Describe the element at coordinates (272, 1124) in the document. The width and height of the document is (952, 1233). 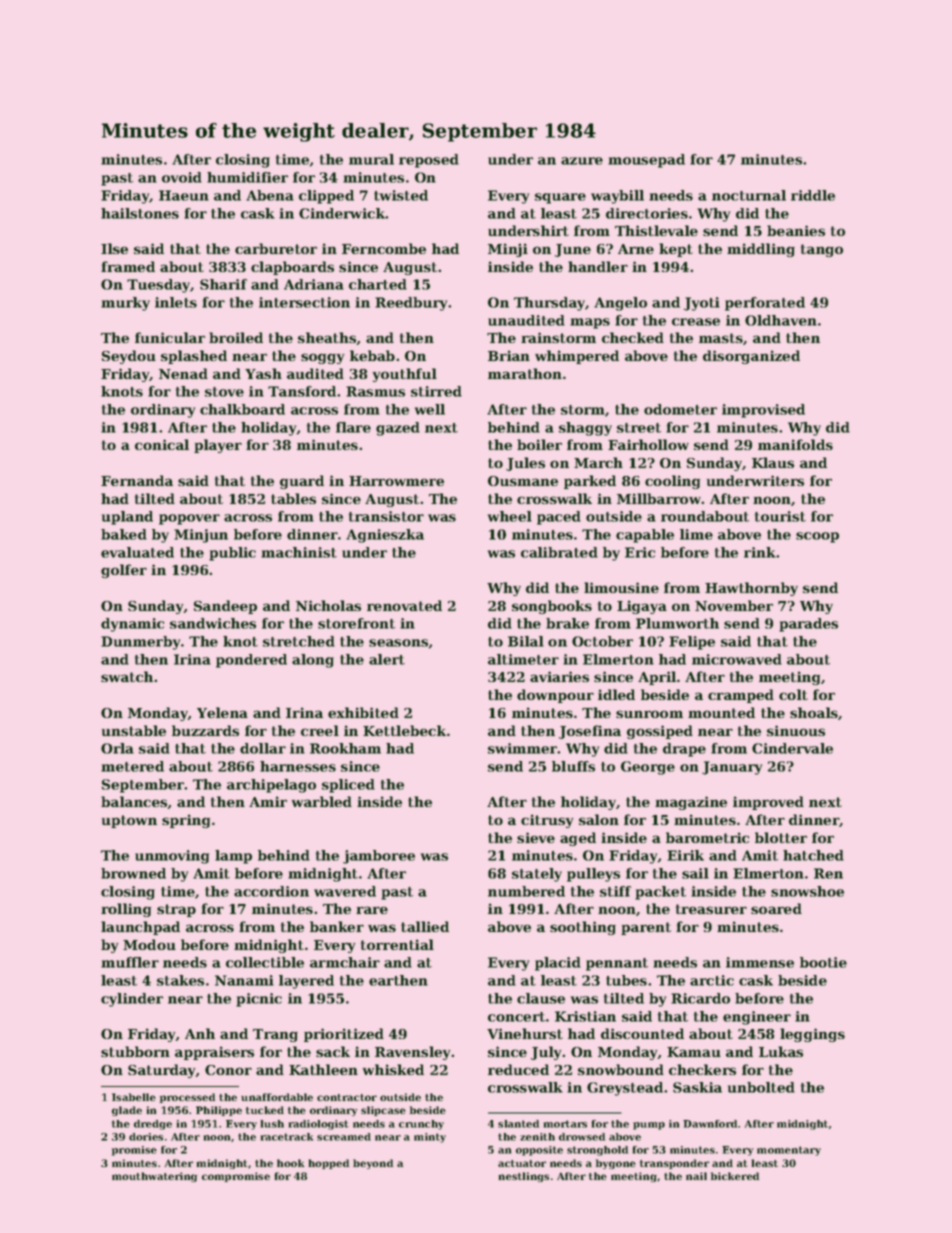
I see `lush` at that location.
